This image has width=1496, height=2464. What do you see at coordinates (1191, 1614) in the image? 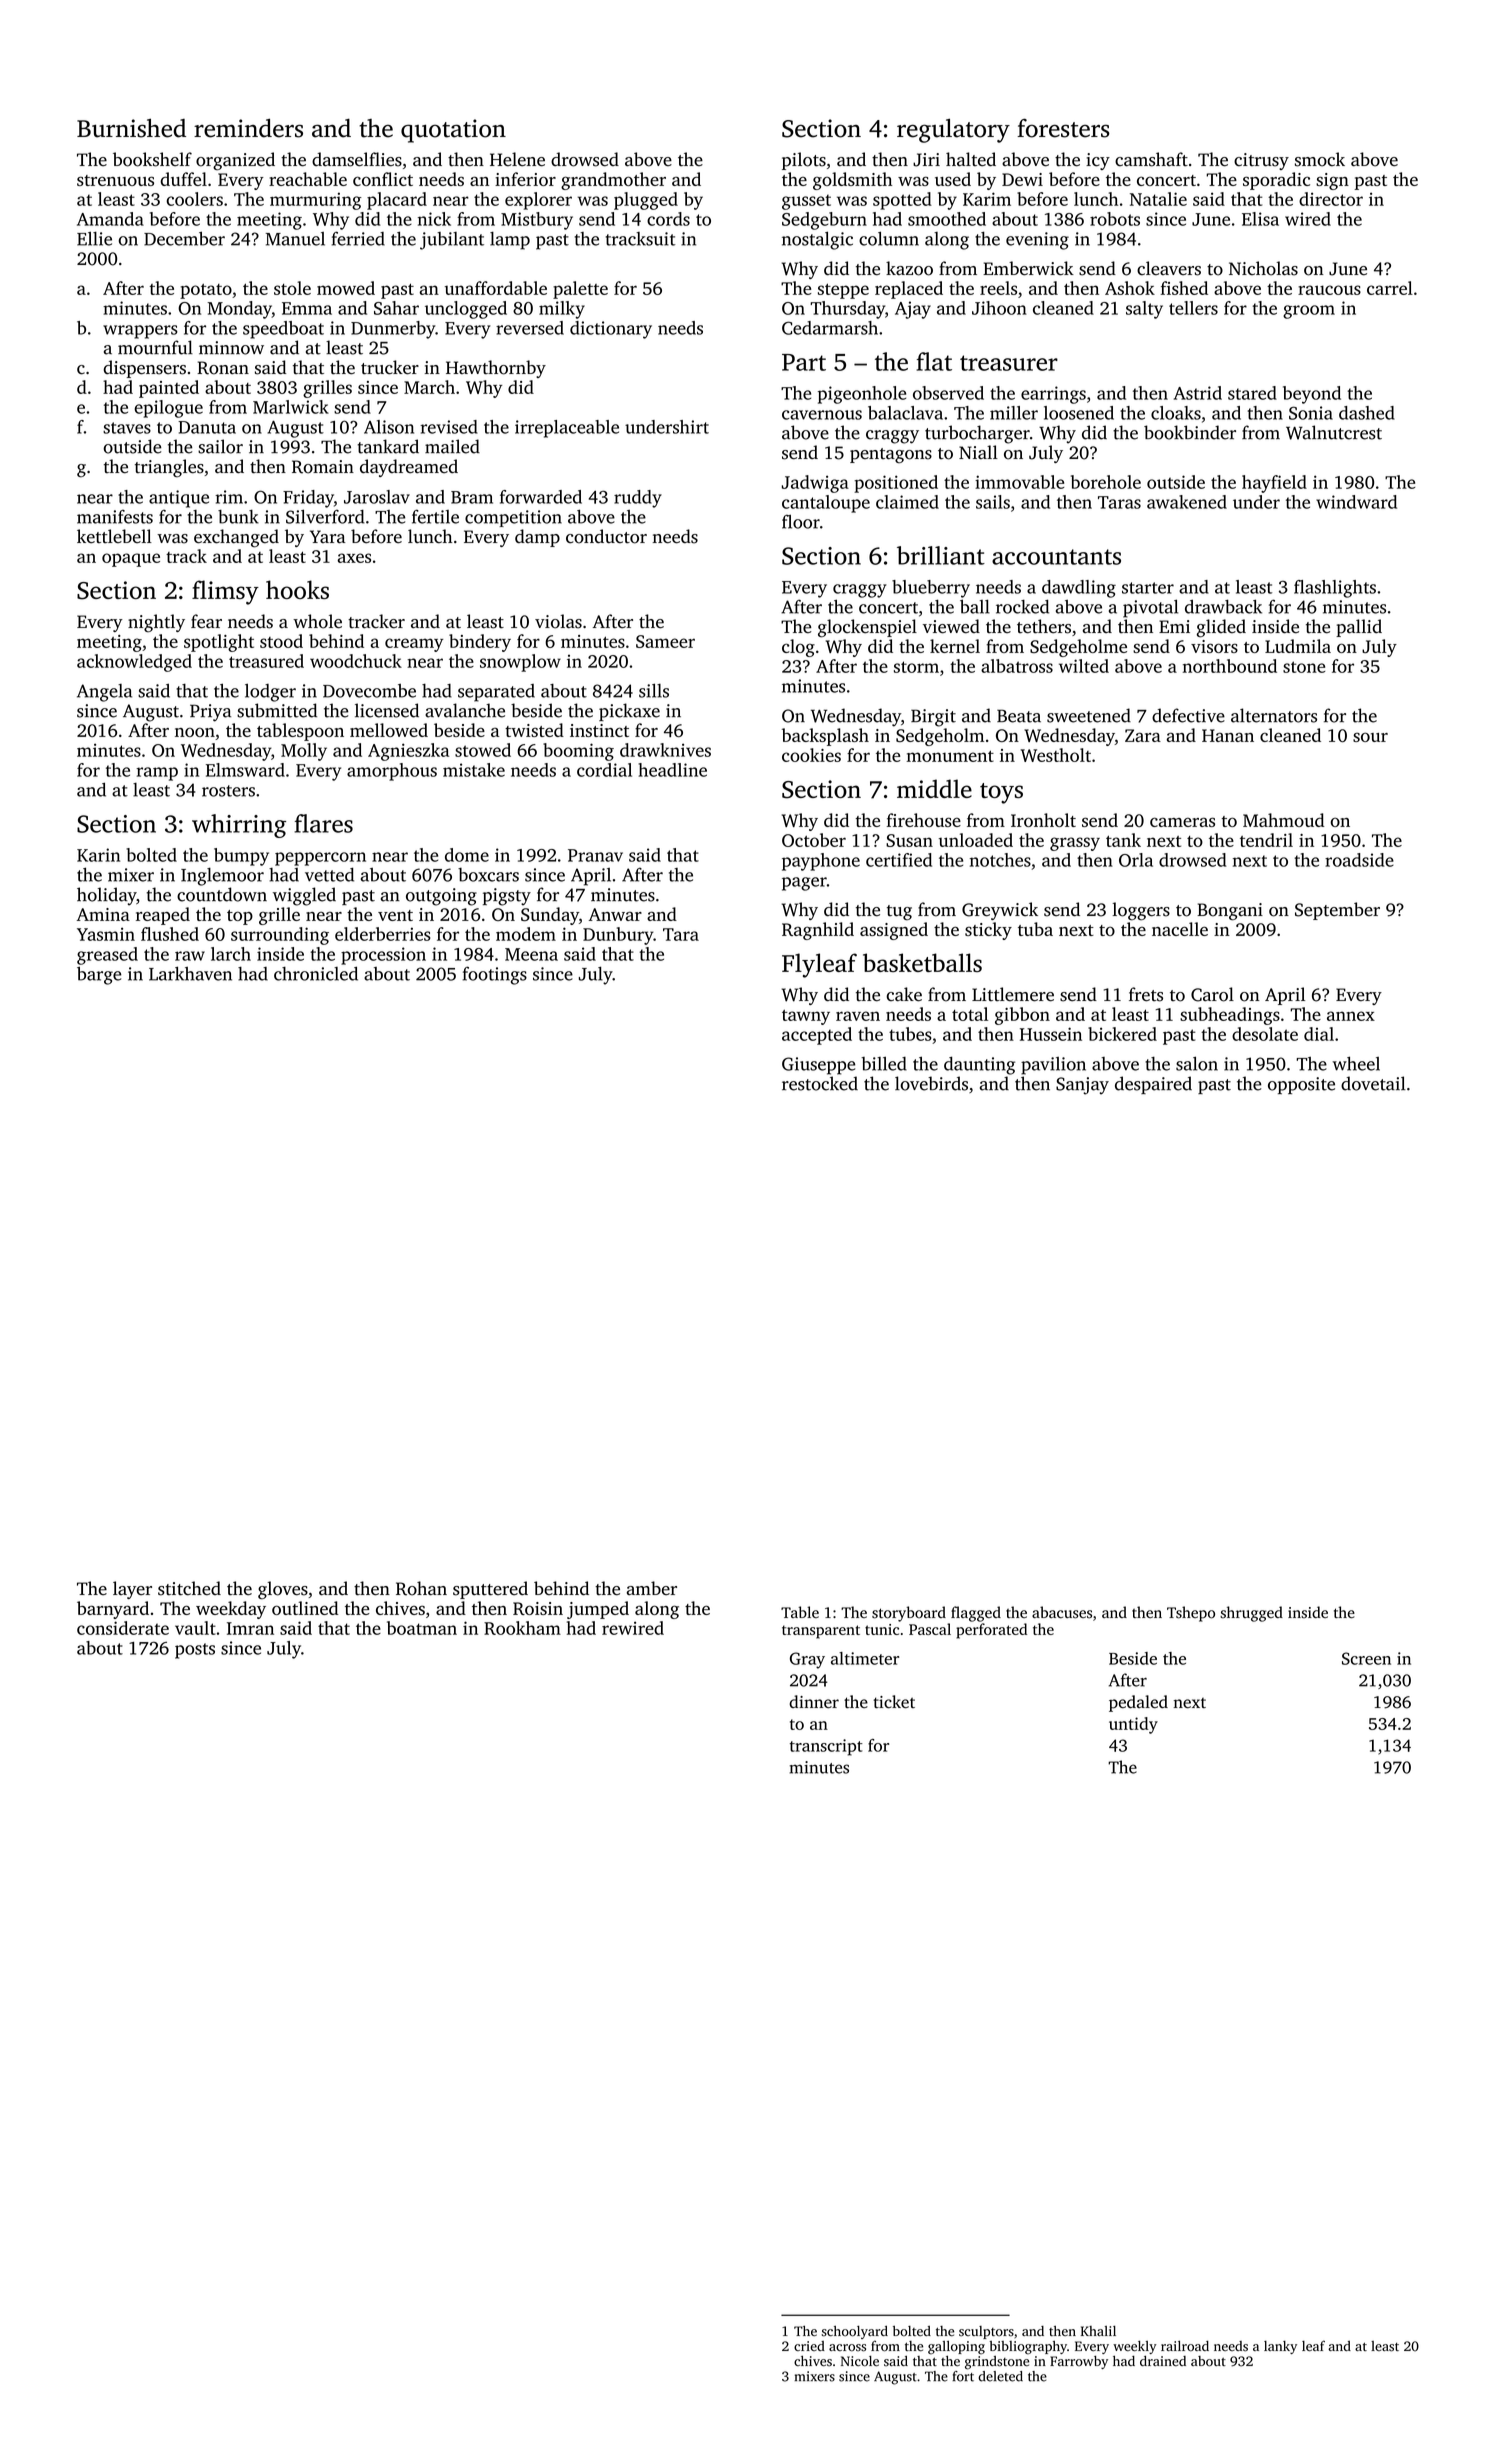
I see `Tshepo` at bounding box center [1191, 1614].
